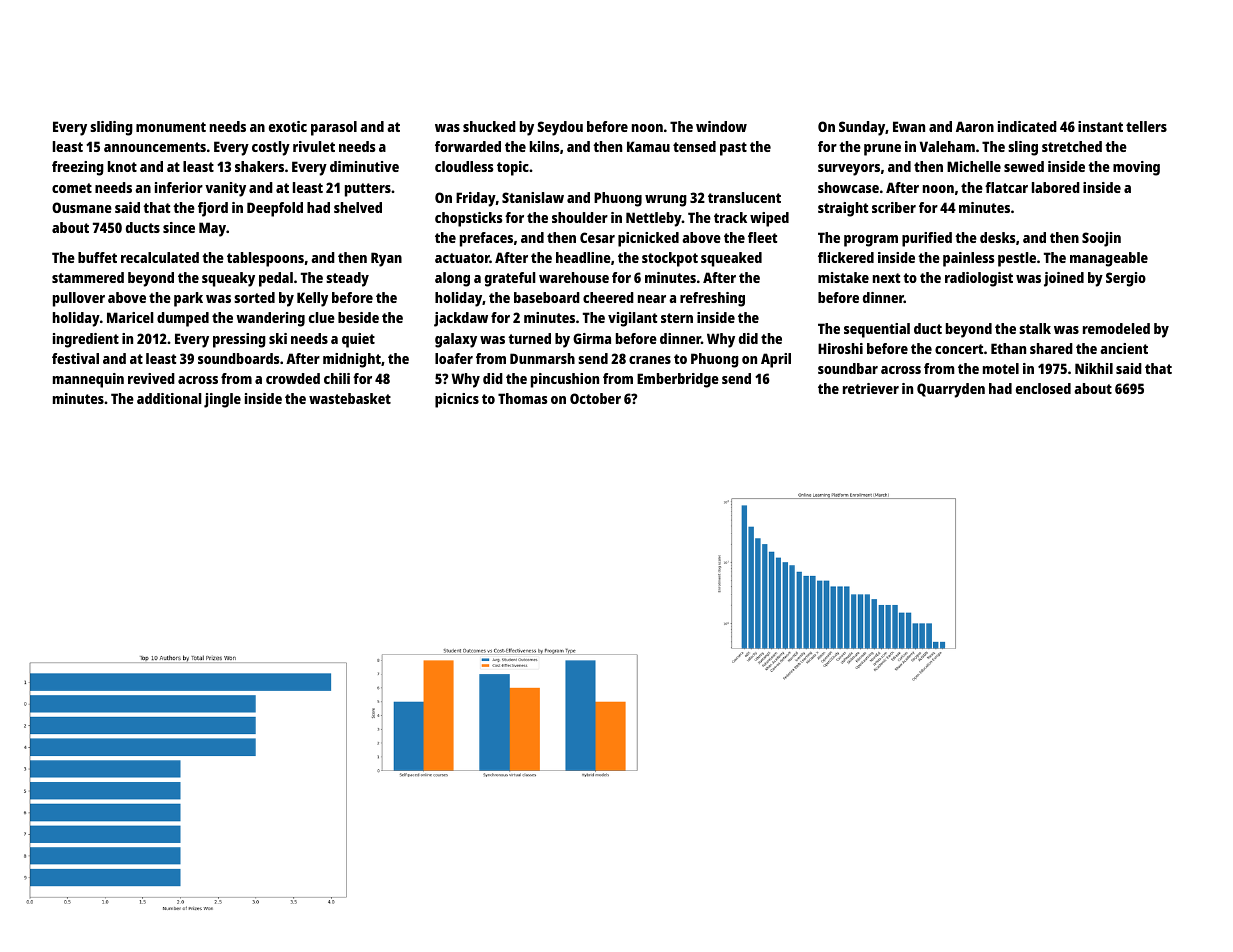 The height and width of the screenshot is (952, 1233). Describe the element at coordinates (513, 168) in the screenshot. I see `topic` at that location.
